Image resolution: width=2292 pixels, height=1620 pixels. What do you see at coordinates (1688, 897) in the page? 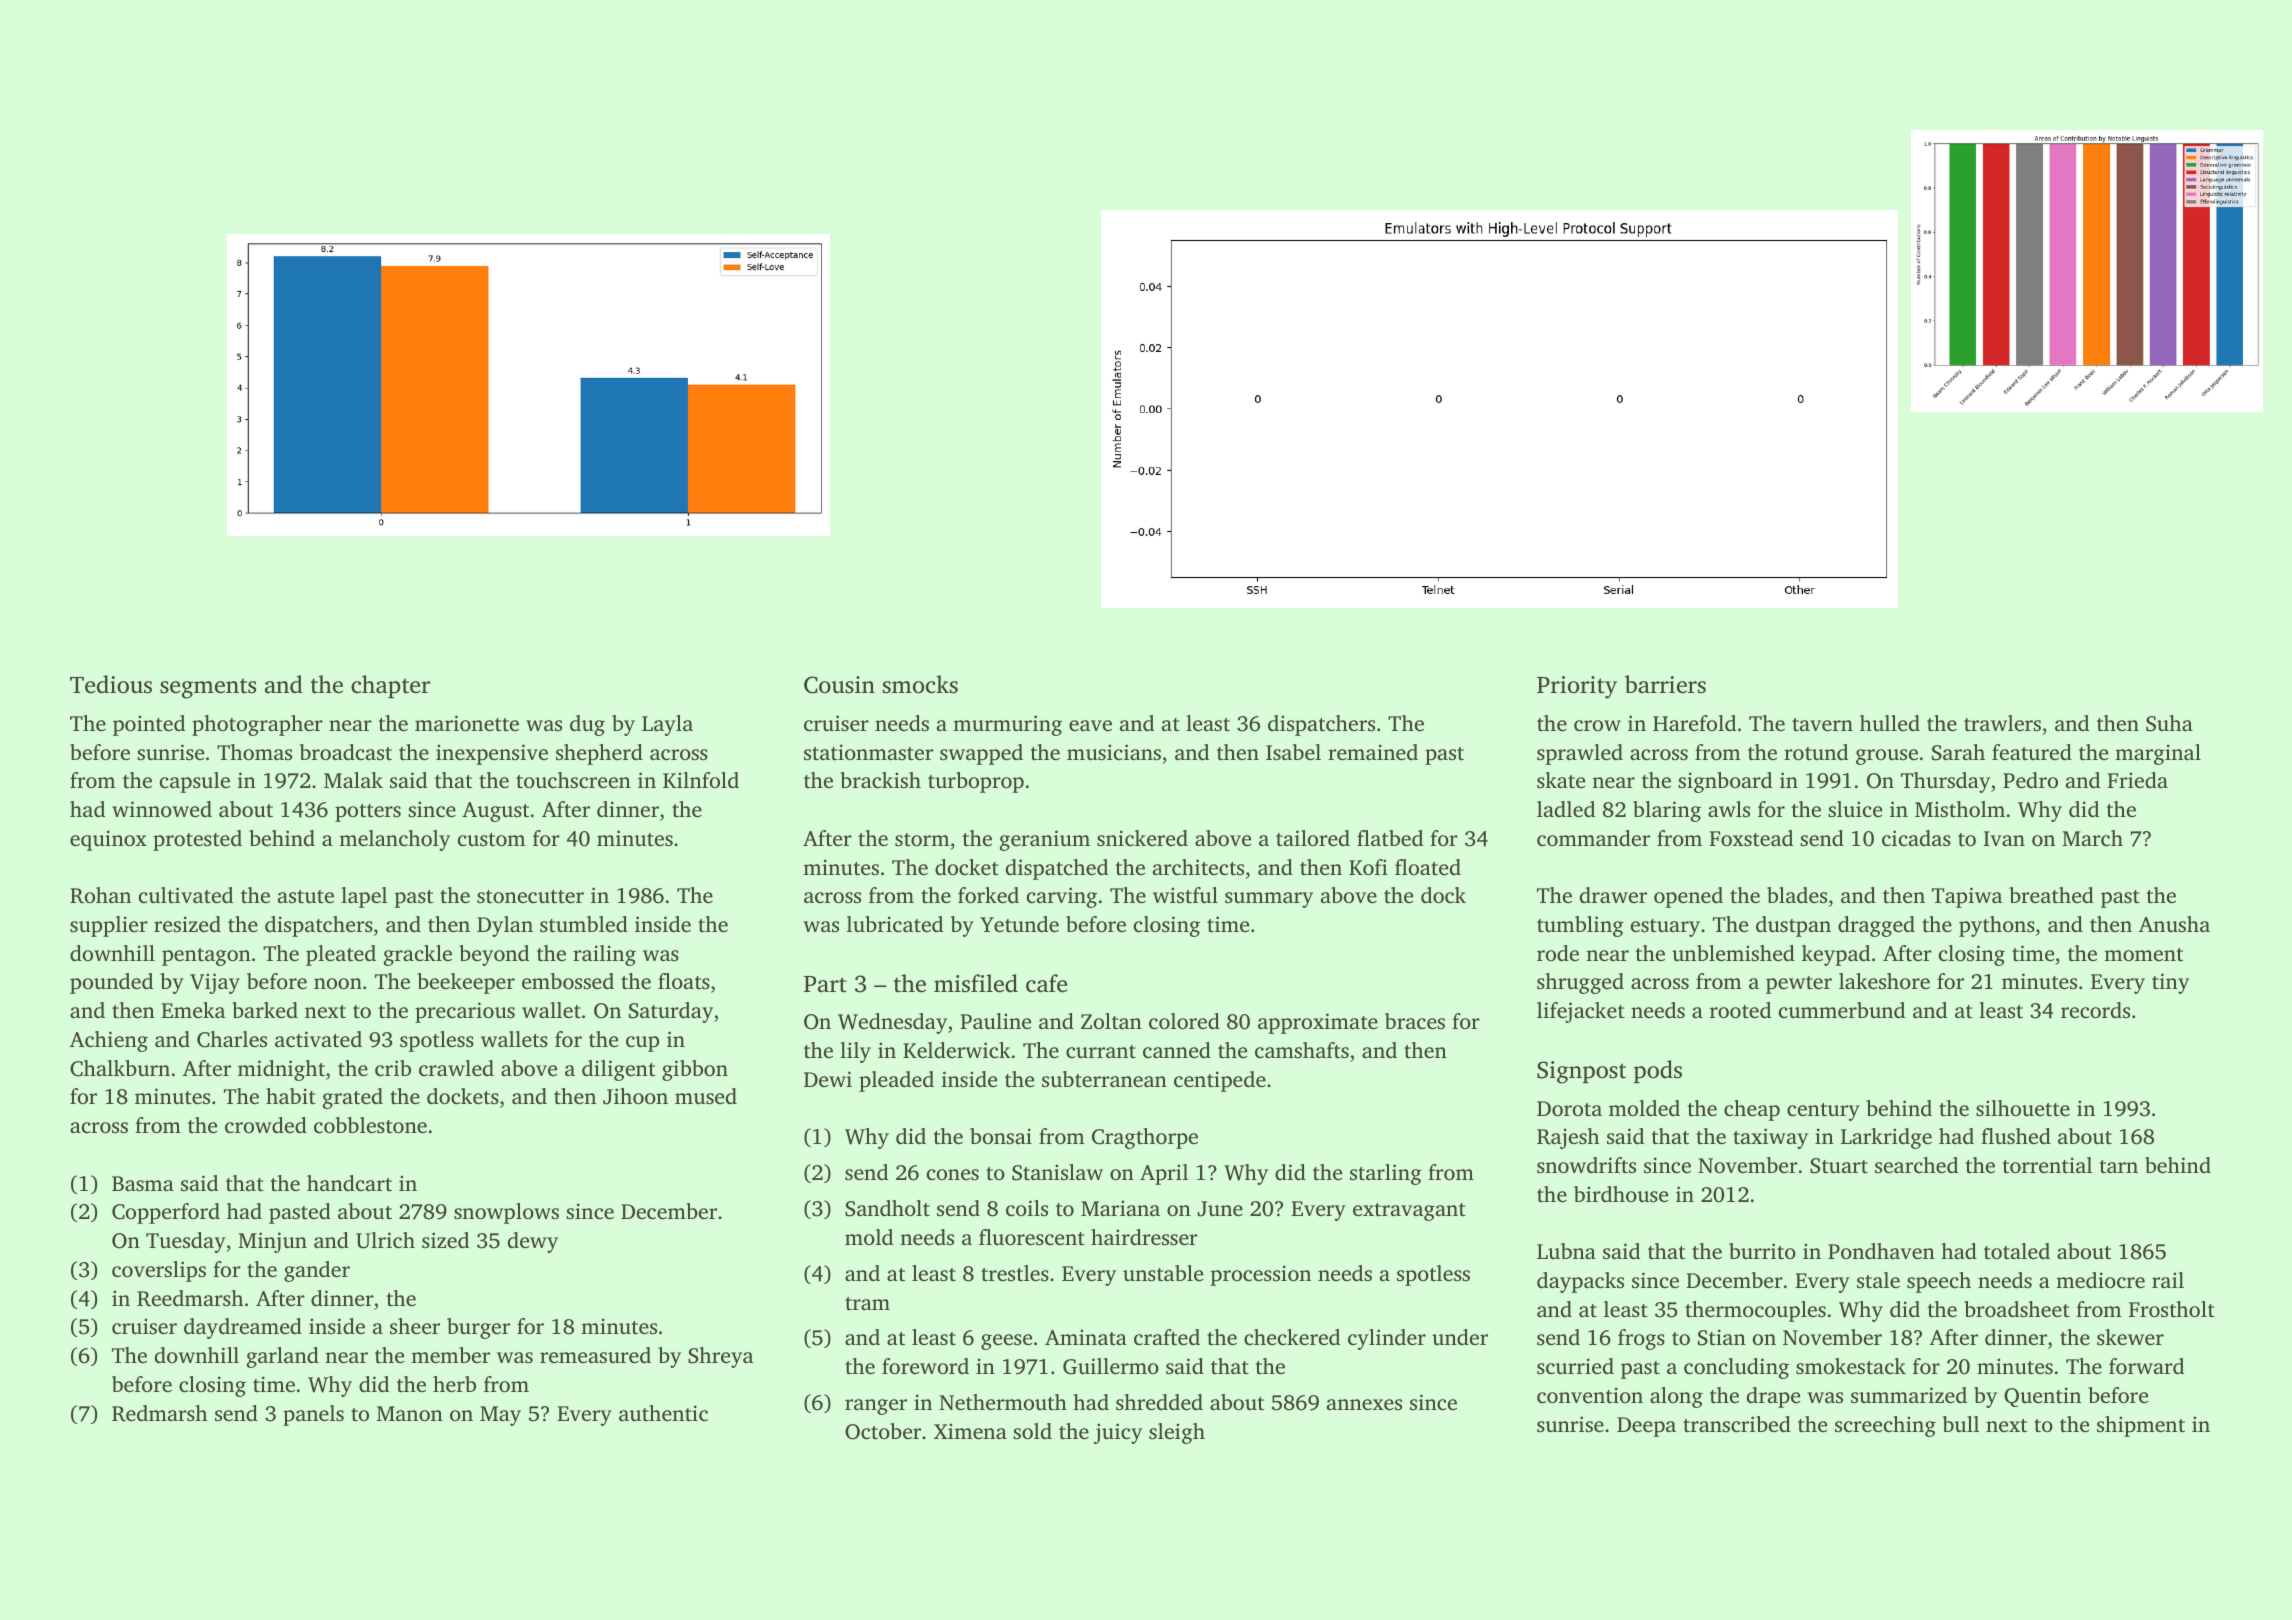
I see `opened` at bounding box center [1688, 897].
